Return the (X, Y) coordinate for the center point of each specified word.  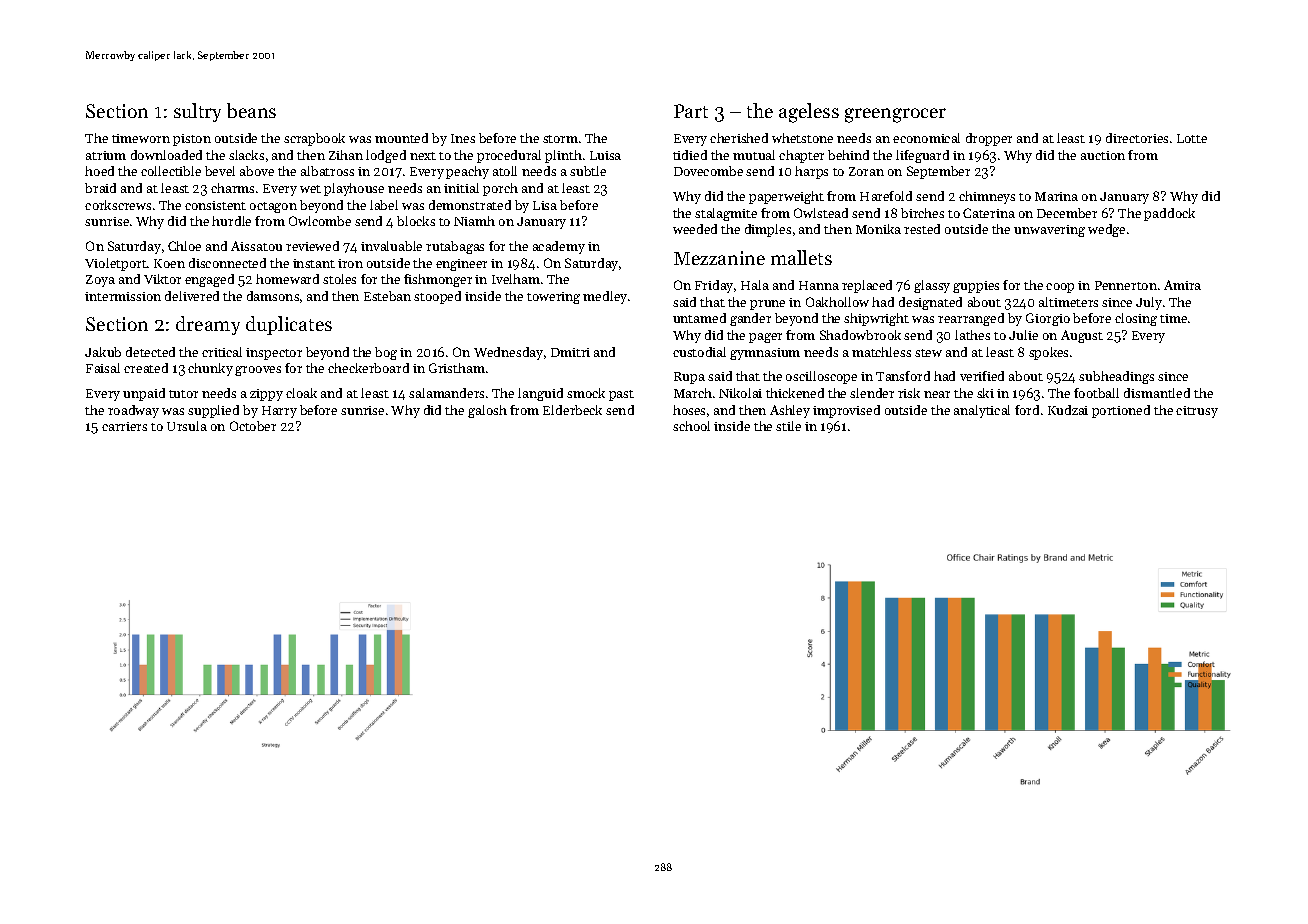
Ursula (187, 426)
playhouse (354, 189)
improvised (846, 411)
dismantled (1157, 393)
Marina (1056, 196)
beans (251, 110)
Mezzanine (719, 258)
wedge (1106, 230)
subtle (588, 171)
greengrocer (895, 115)
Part (691, 111)
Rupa (689, 378)
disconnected (227, 263)
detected (150, 352)
